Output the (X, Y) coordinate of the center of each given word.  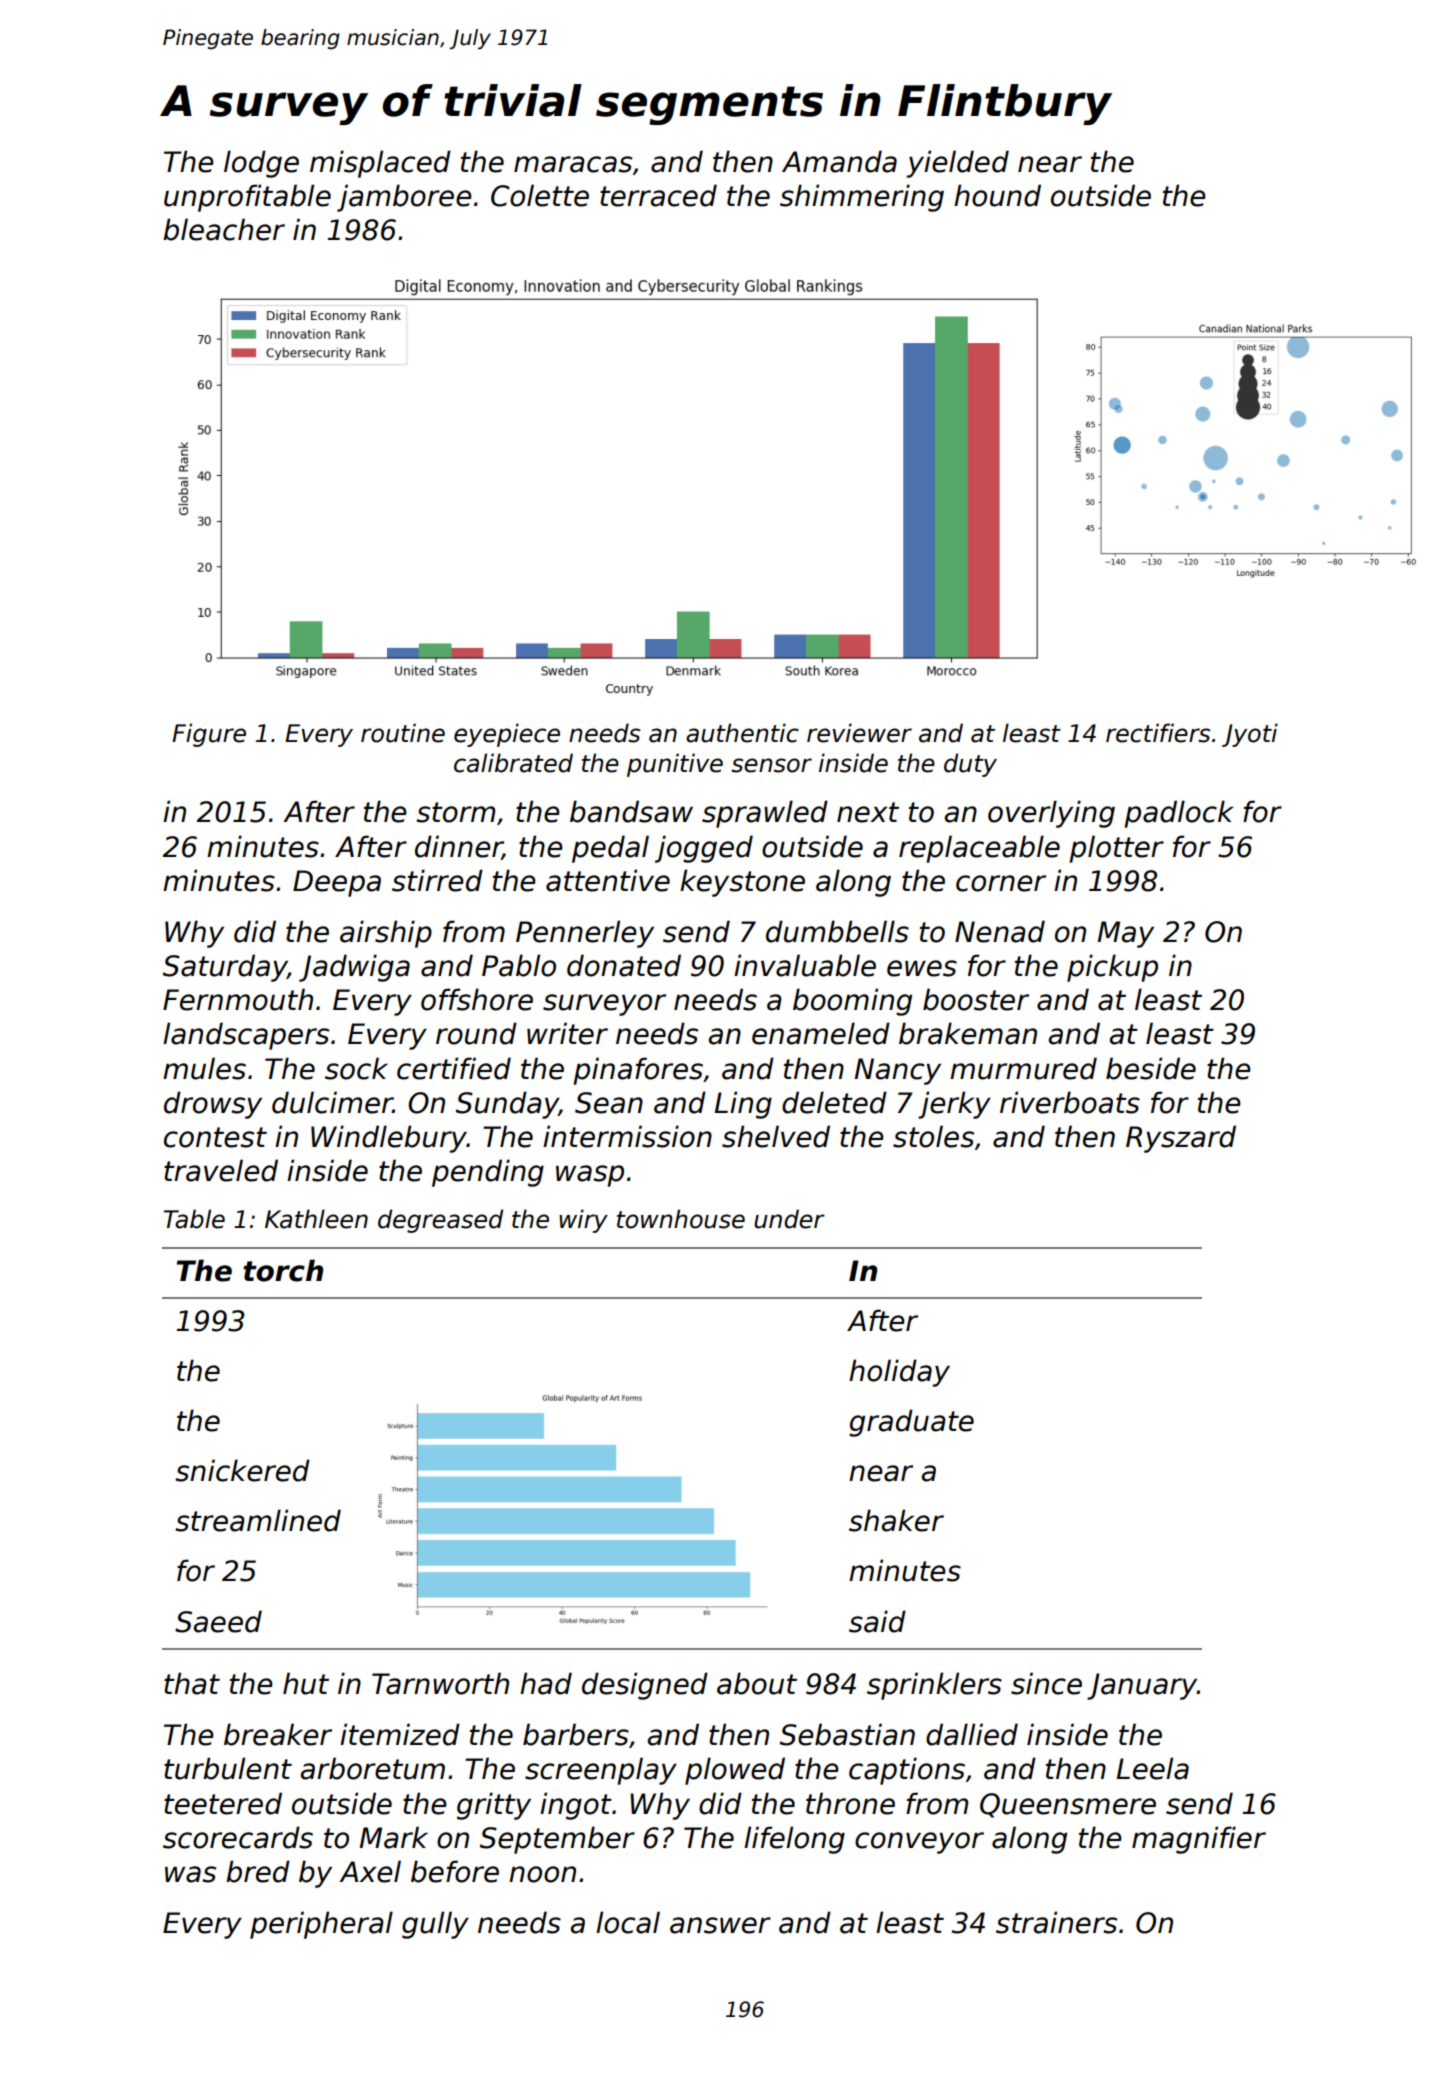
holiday (899, 1373)
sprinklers (934, 1686)
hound (997, 195)
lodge (261, 164)
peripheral (321, 1925)
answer (720, 1925)
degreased (440, 1221)
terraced (658, 195)
